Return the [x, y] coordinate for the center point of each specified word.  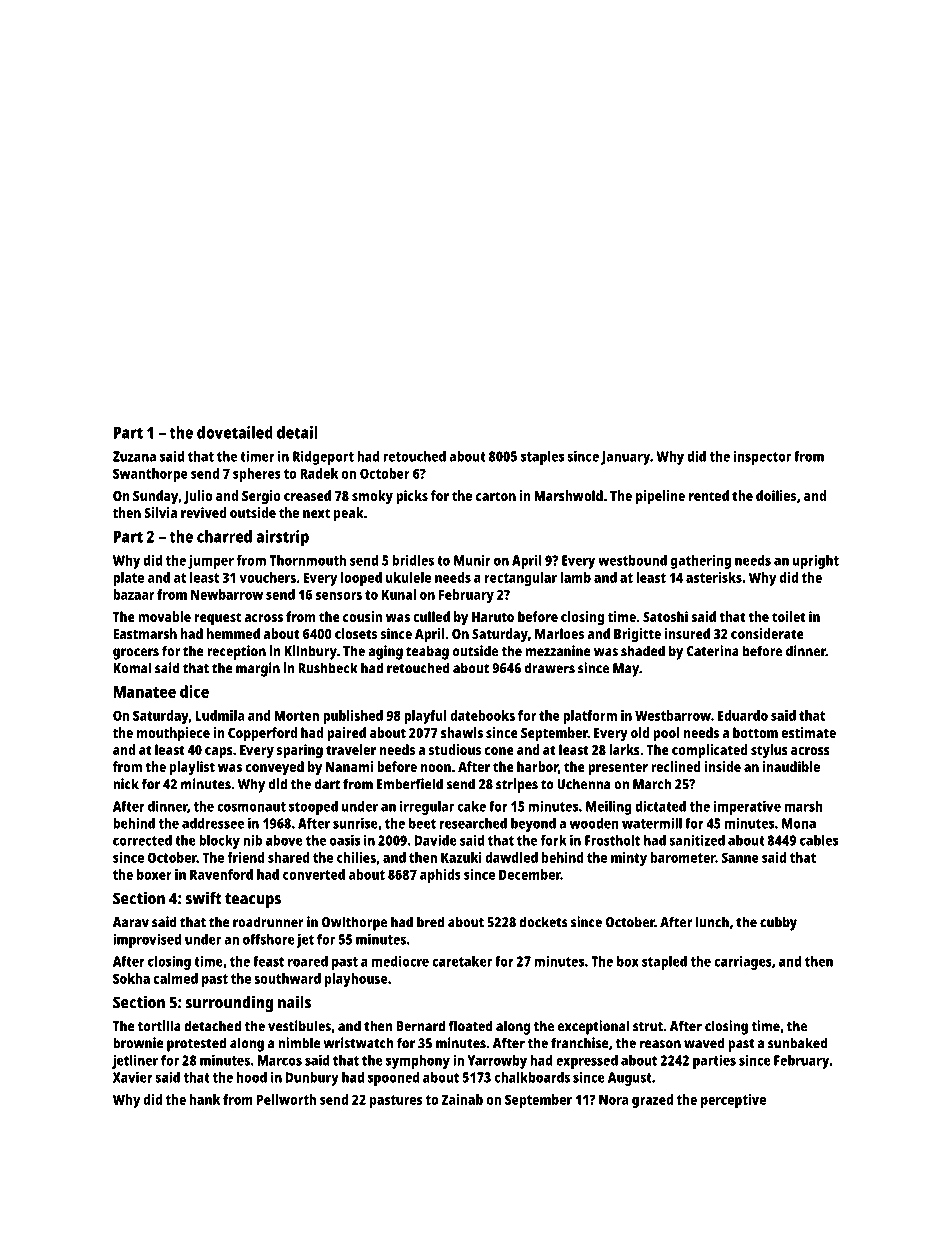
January [625, 458]
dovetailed [235, 432]
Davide [436, 840]
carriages [743, 963]
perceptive [733, 1101]
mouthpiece [173, 734]
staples [542, 458]
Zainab [462, 1099]
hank [205, 1099]
